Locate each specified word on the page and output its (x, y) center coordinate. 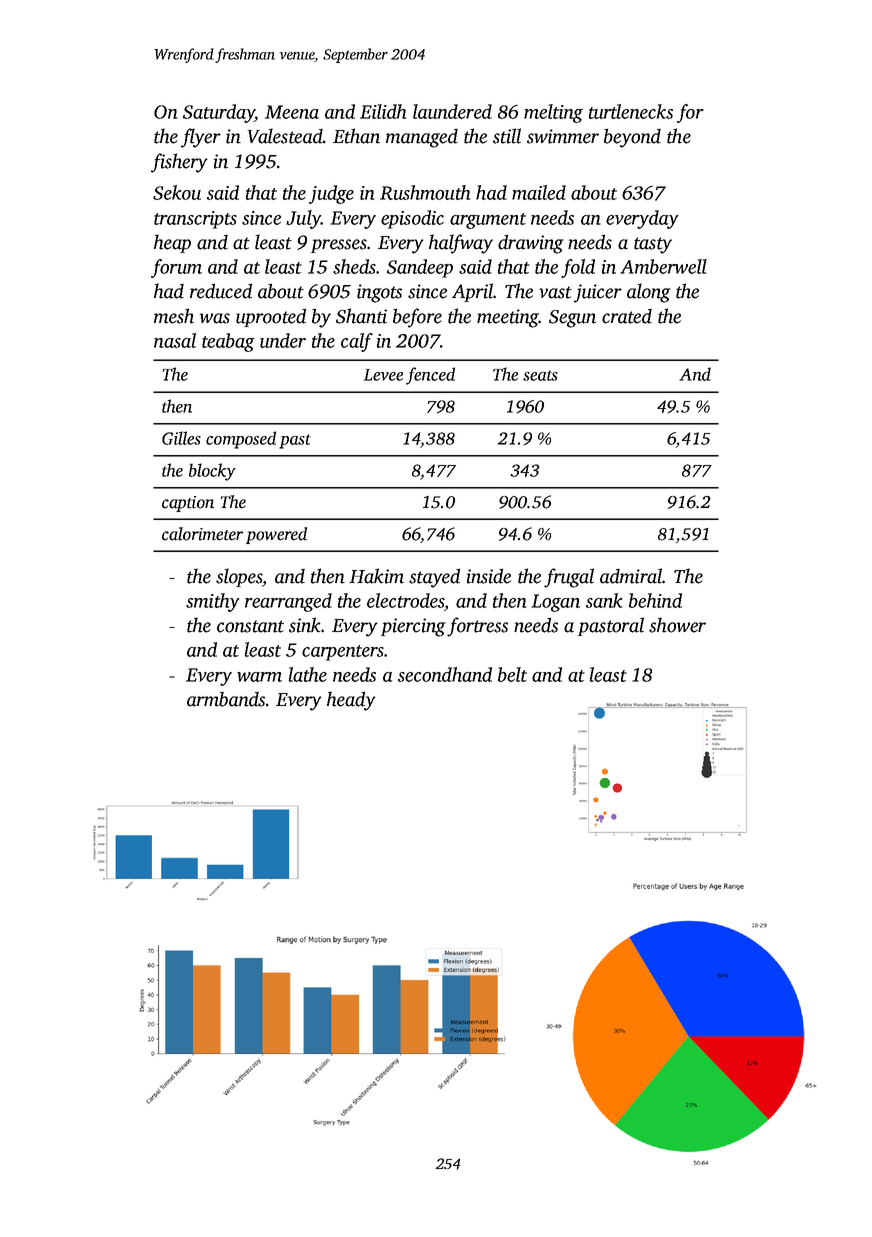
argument (488, 221)
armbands (226, 699)
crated (627, 316)
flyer (201, 138)
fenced (430, 376)
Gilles (181, 438)
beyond (632, 138)
